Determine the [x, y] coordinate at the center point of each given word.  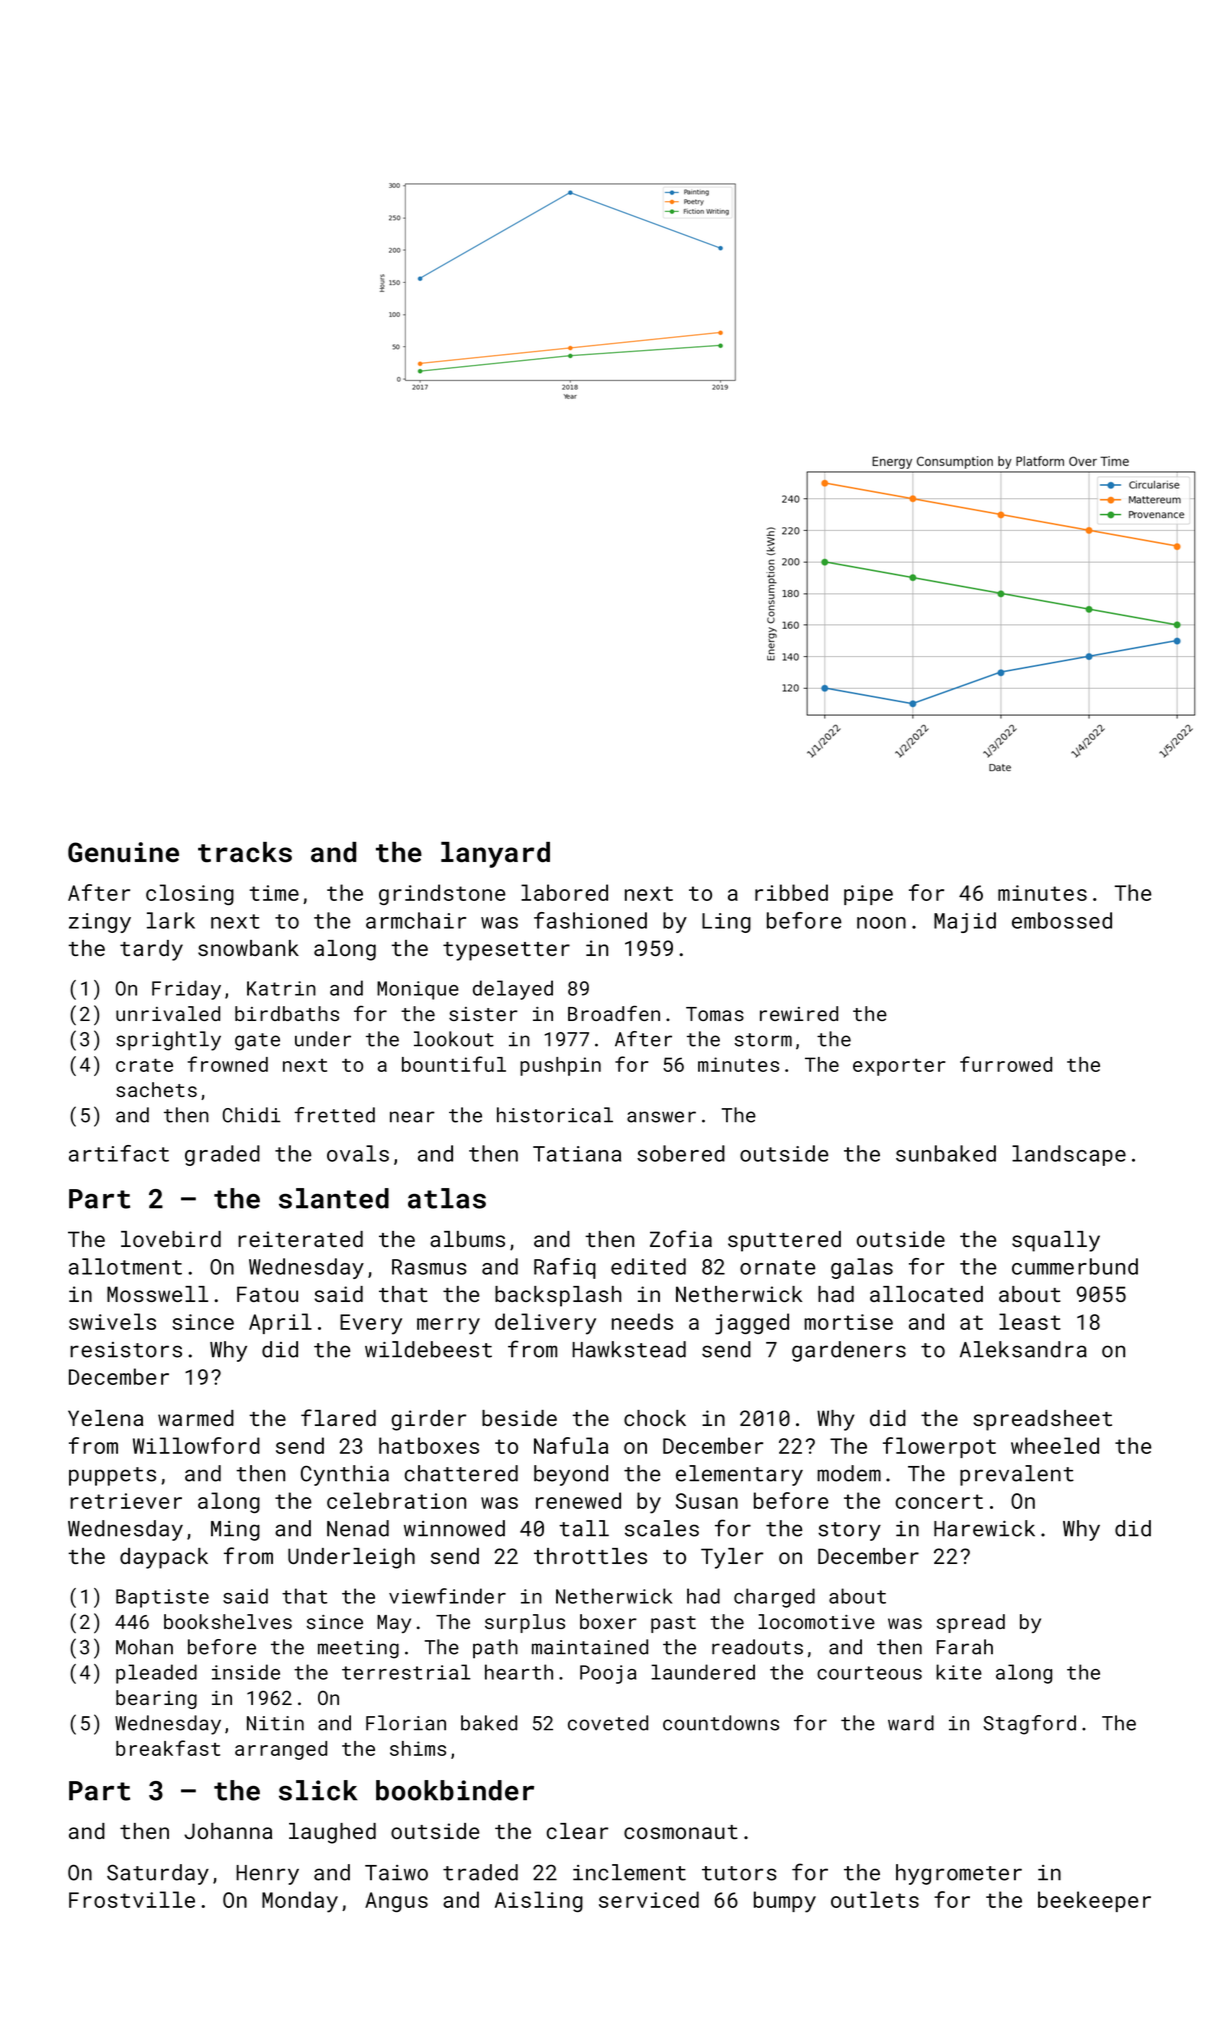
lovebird [171, 1239]
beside [519, 1418]
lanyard [495, 855]
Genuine [123, 852]
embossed [1062, 920]
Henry [267, 1875]
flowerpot [939, 1447]
